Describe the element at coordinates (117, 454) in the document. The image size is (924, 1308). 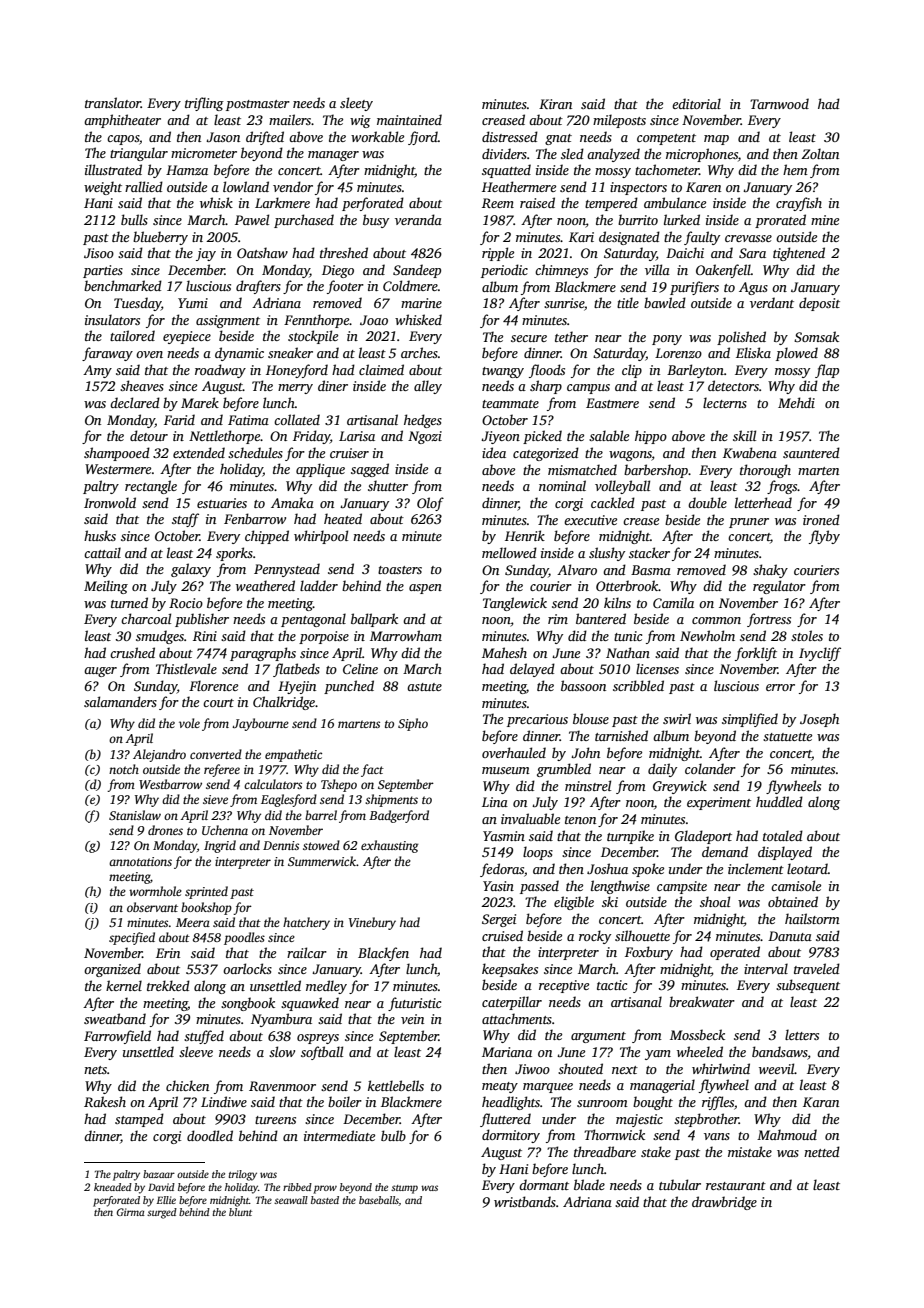
I see `shampooed` at that location.
